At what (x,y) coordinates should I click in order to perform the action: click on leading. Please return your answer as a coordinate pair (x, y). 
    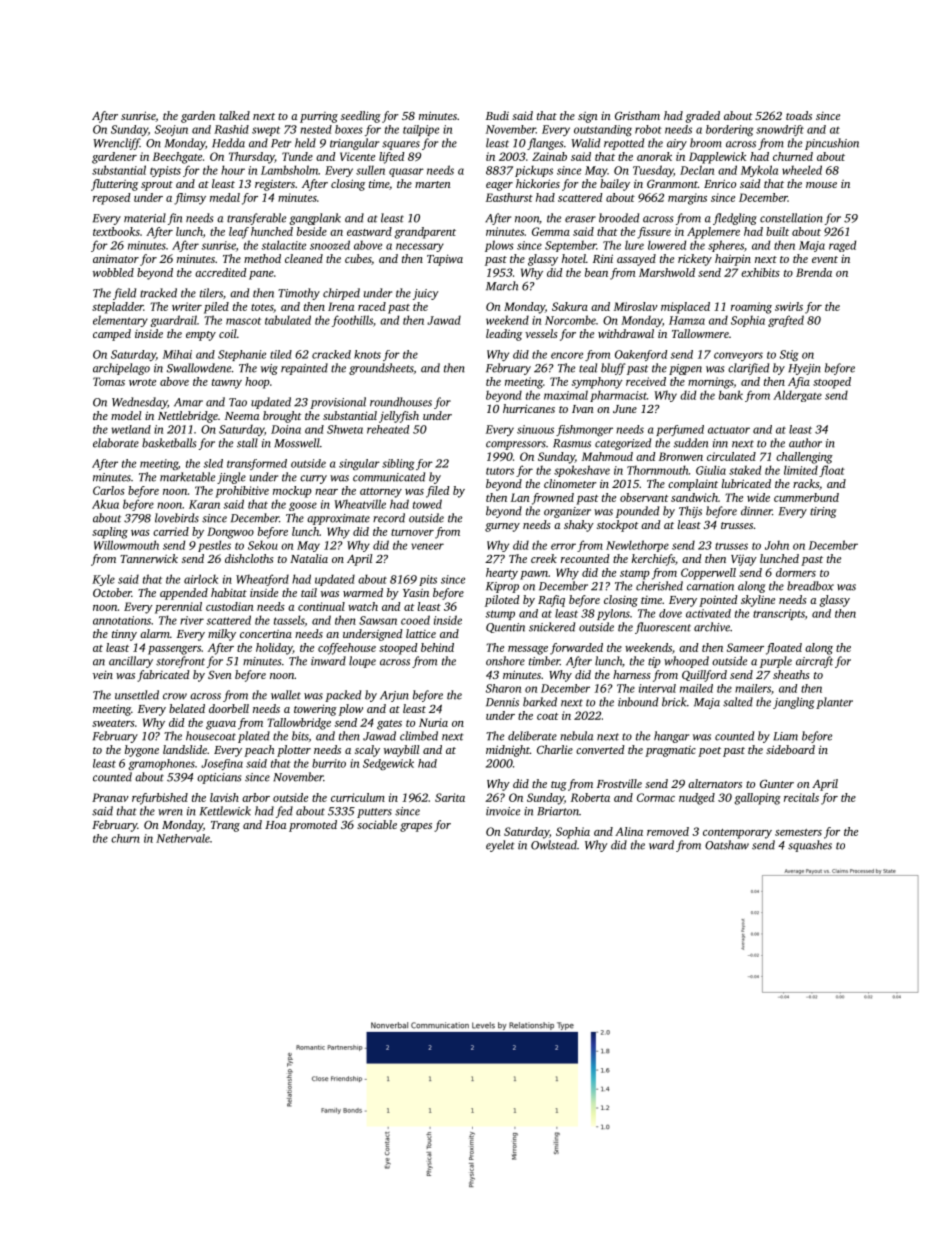
    Looking at the image, I should click on (504, 335).
